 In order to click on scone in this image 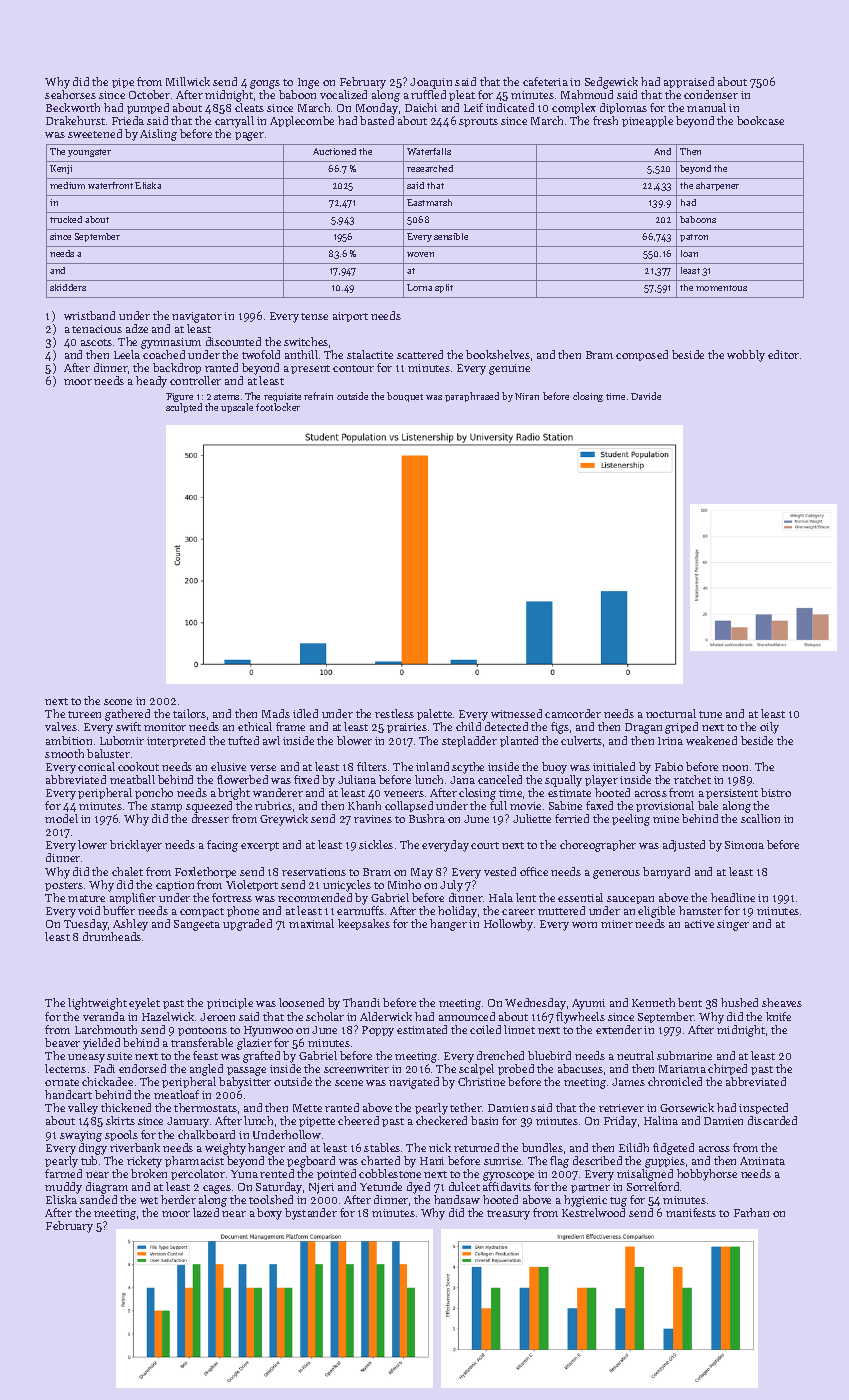, I will do `click(118, 702)`.
